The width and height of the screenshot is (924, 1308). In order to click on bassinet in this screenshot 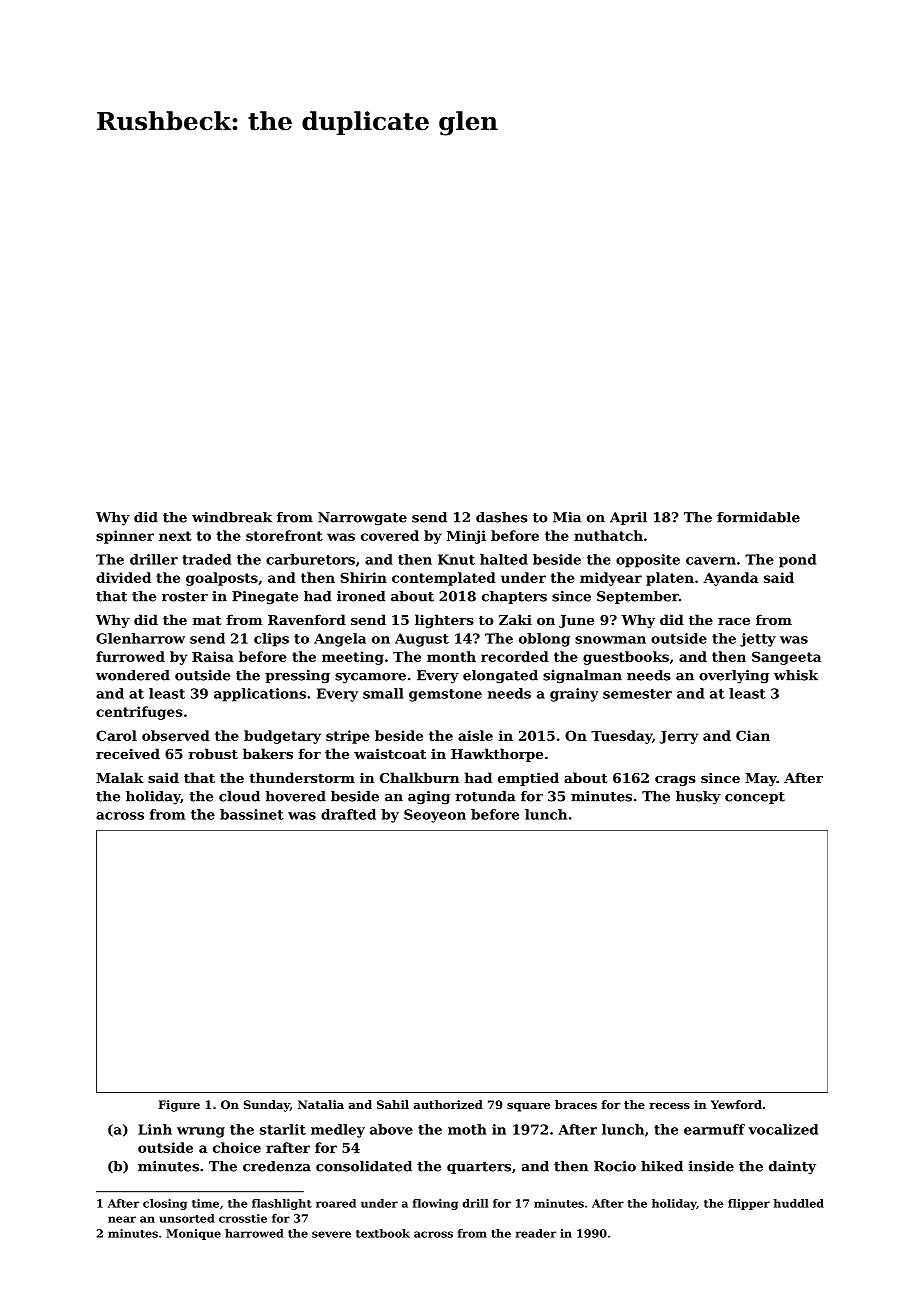, I will do `click(252, 814)`.
